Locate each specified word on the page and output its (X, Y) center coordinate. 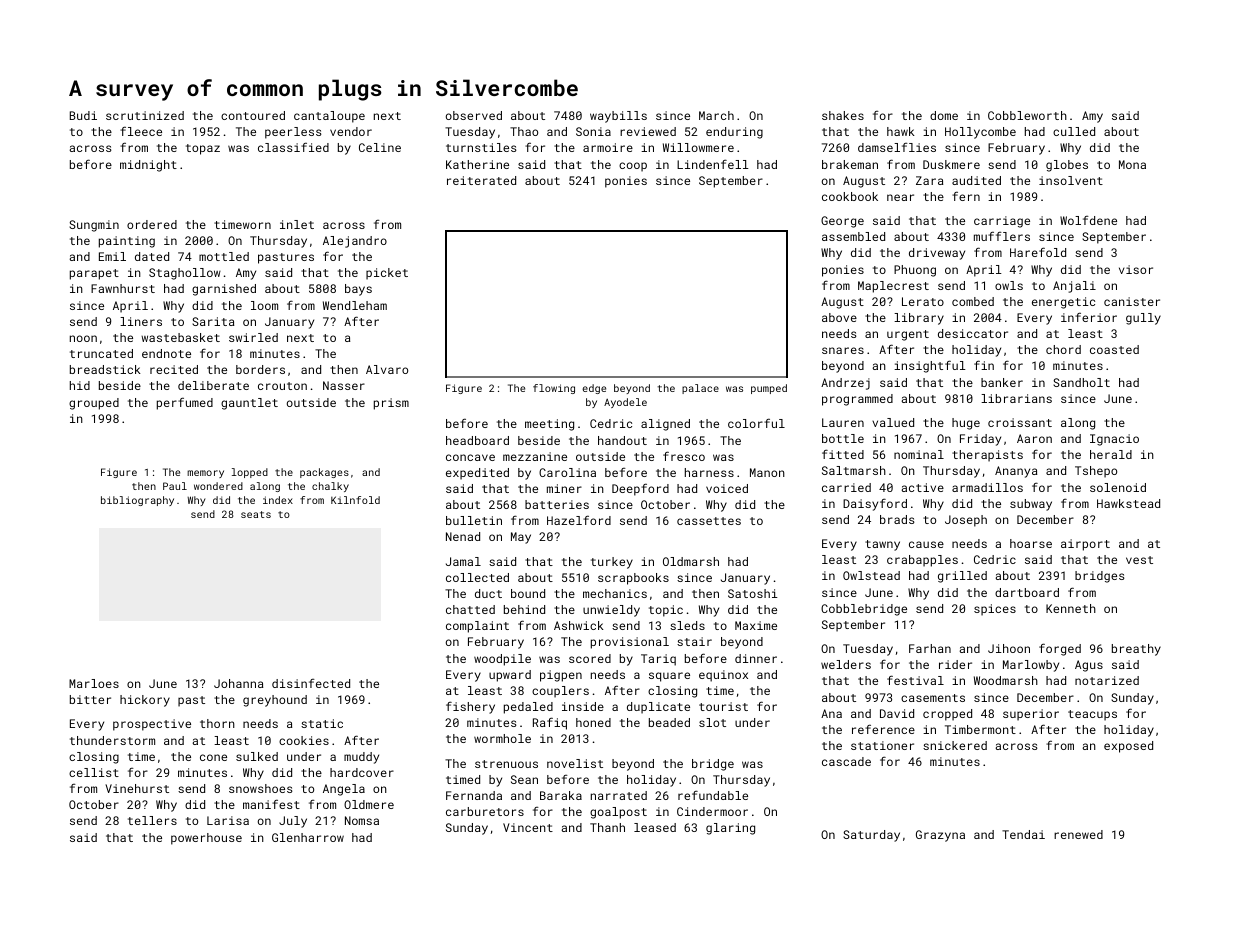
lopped (250, 473)
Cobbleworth (1027, 115)
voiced (727, 488)
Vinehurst (137, 788)
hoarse (1031, 543)
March (716, 115)
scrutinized (145, 115)
